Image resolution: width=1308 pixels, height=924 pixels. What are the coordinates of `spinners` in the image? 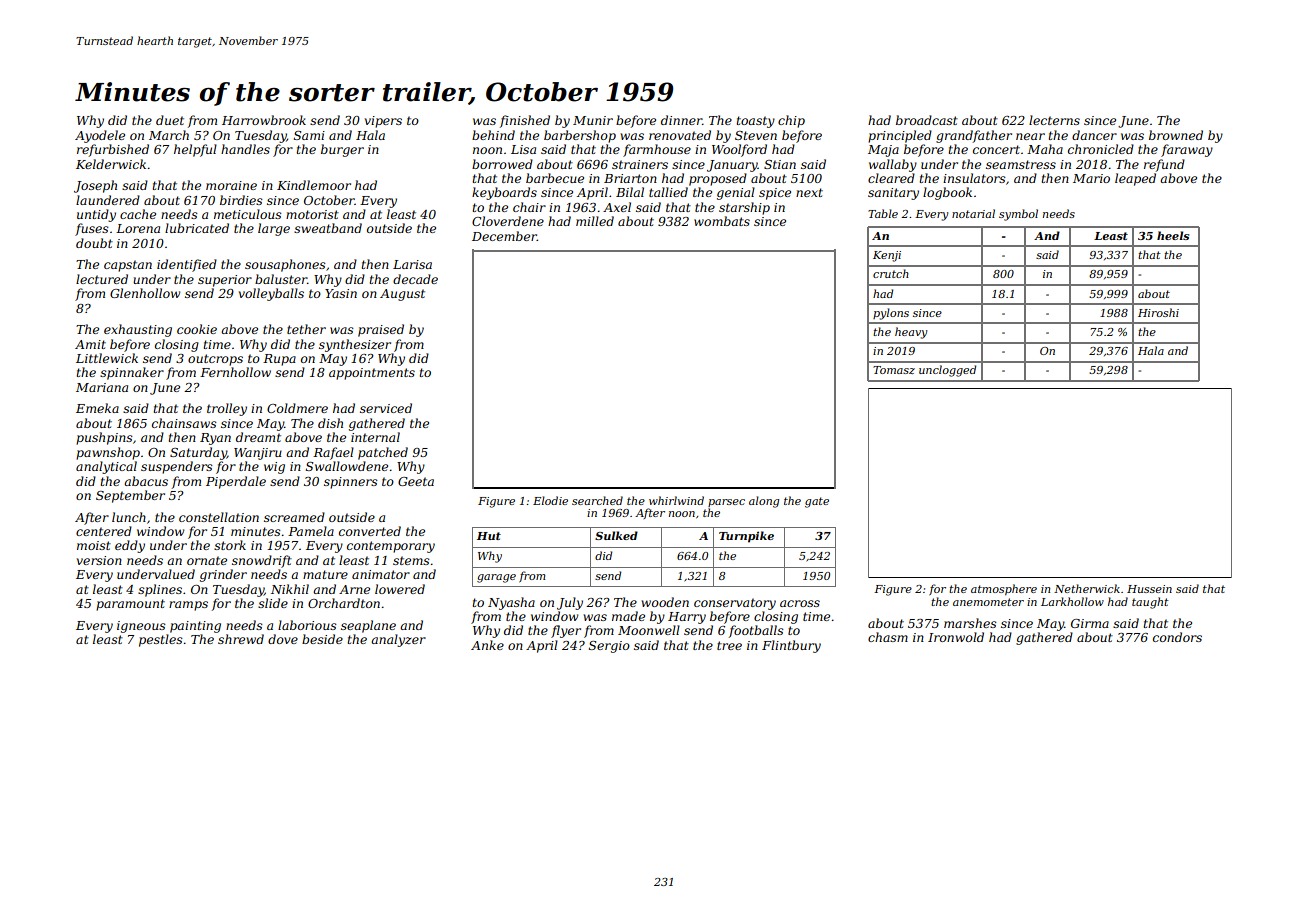 It's located at (351, 483).
